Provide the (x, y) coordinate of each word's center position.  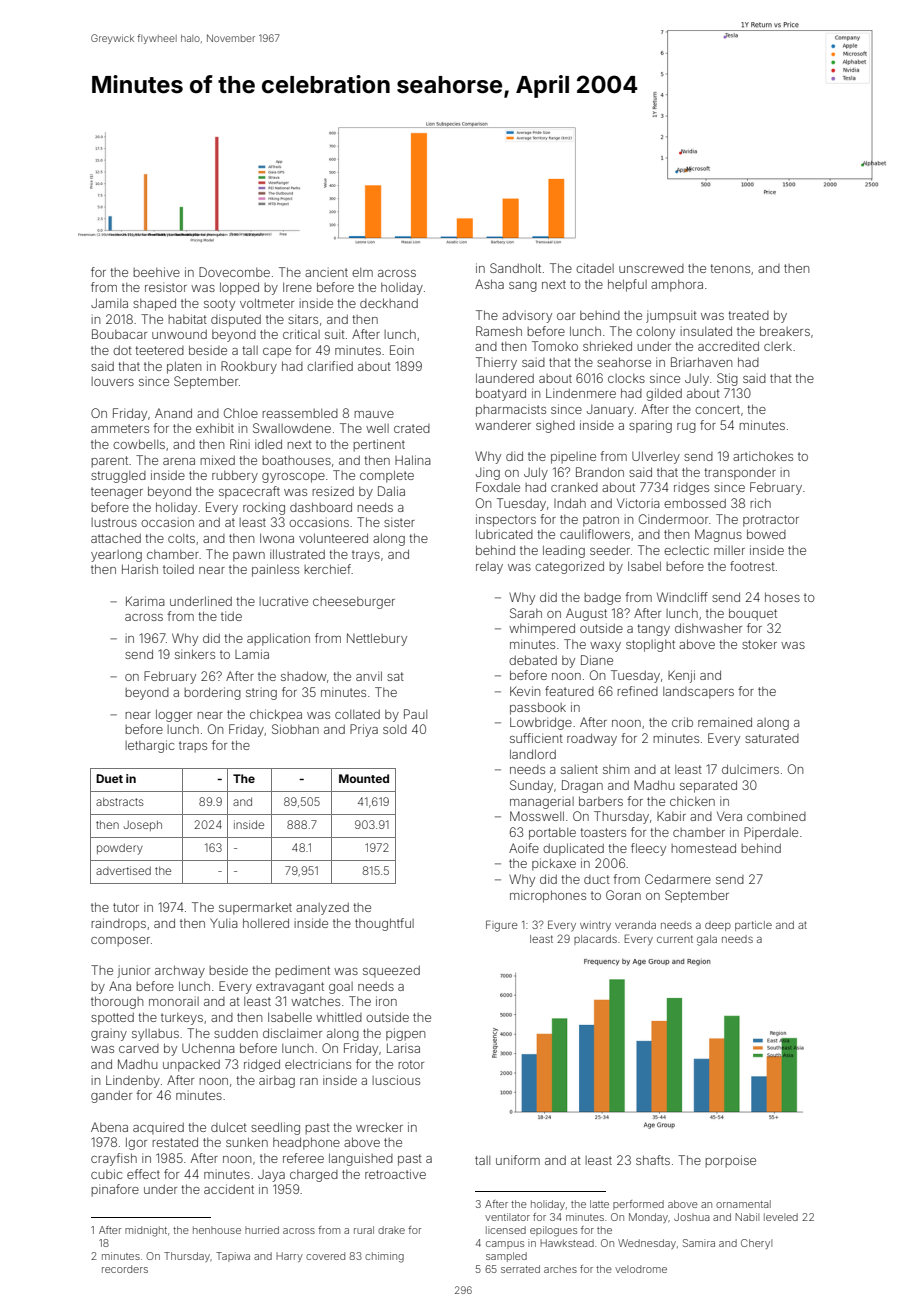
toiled (178, 569)
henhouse (217, 1230)
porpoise (730, 1161)
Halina (413, 460)
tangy (653, 630)
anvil (369, 676)
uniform (518, 1160)
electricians (318, 1064)
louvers (112, 381)
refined (637, 691)
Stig (727, 379)
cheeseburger (354, 603)
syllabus (155, 1035)
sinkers (195, 654)
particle (753, 926)
